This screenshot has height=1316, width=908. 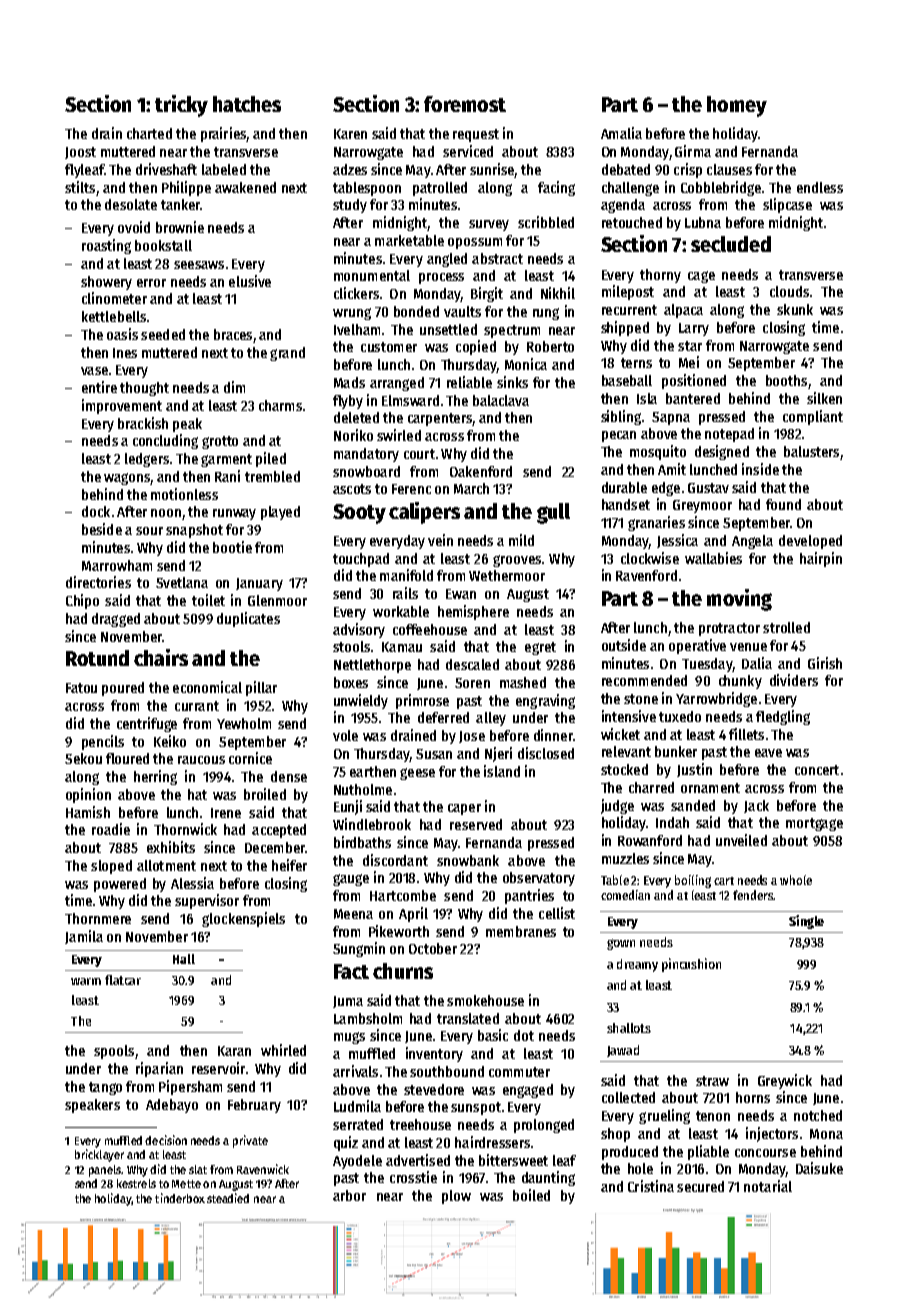 What do you see at coordinates (694, 381) in the screenshot?
I see `positioned` at bounding box center [694, 381].
